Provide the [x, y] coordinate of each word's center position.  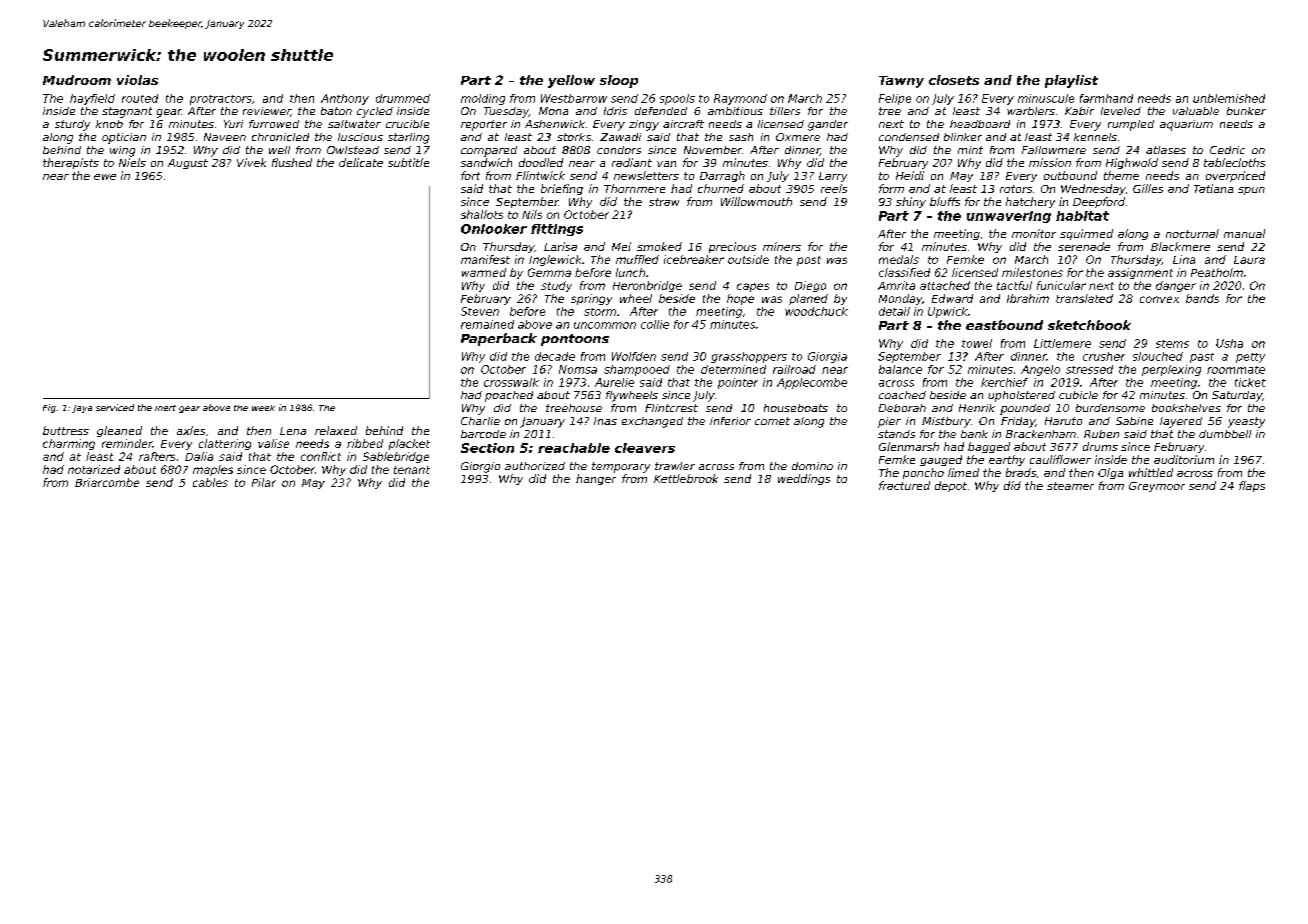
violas [137, 80]
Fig [49, 408]
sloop [619, 81]
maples [213, 470]
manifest [485, 259]
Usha [1229, 343]
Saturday [1237, 396]
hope [740, 299]
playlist [1071, 81]
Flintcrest [671, 408]
